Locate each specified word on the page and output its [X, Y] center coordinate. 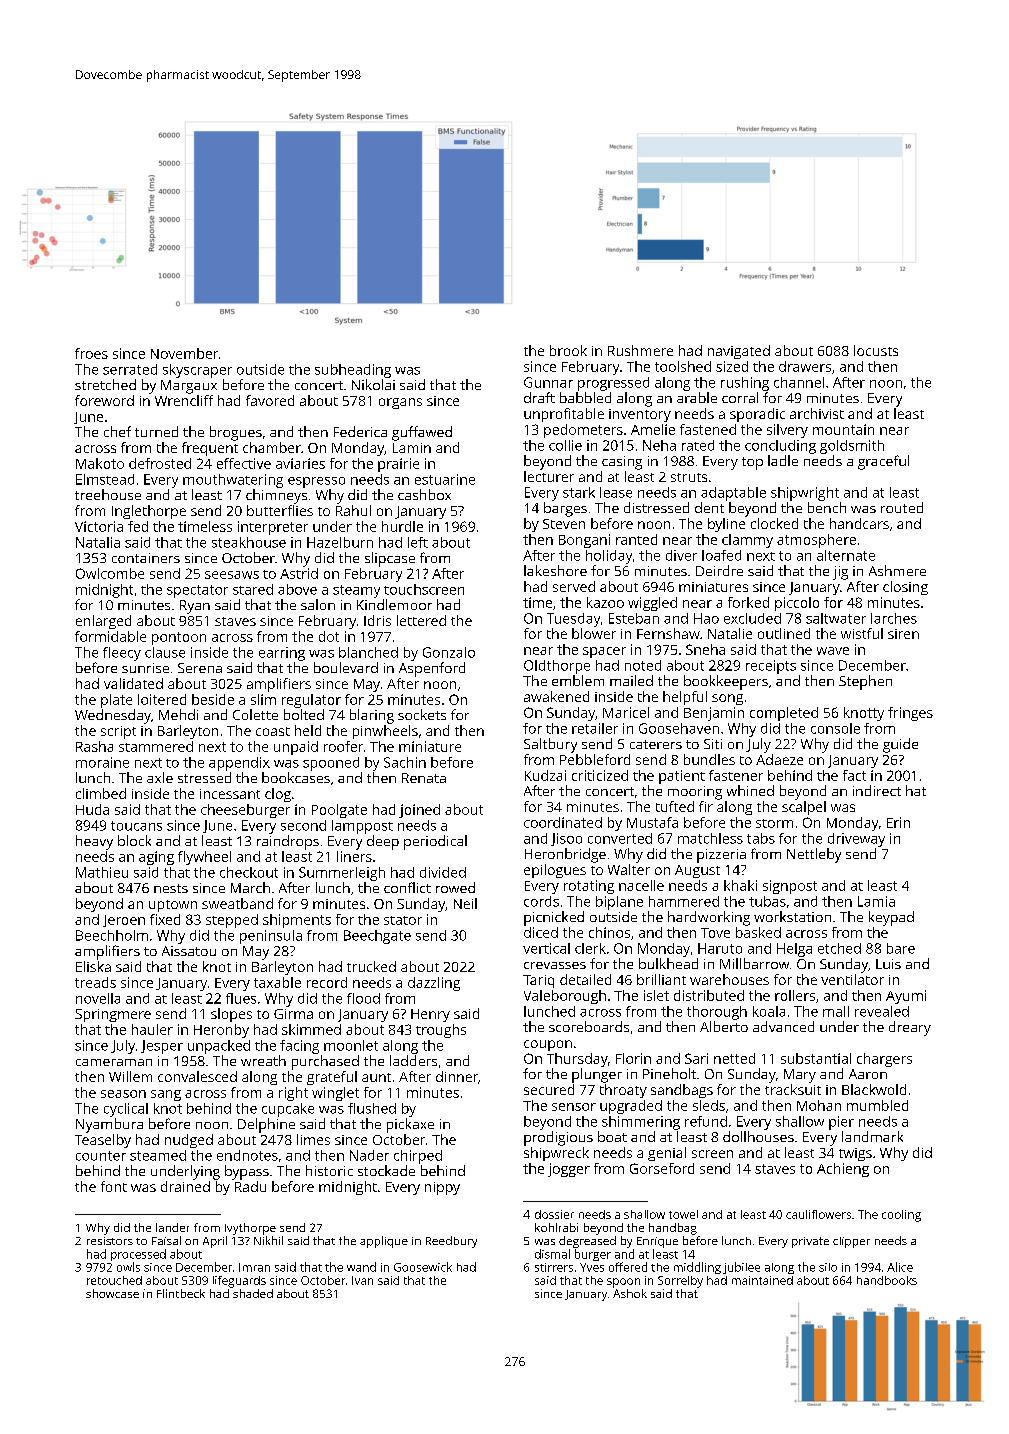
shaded [253, 1293]
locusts [876, 350]
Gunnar [548, 382]
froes [91, 353]
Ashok [630, 1293]
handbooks [887, 1280]
